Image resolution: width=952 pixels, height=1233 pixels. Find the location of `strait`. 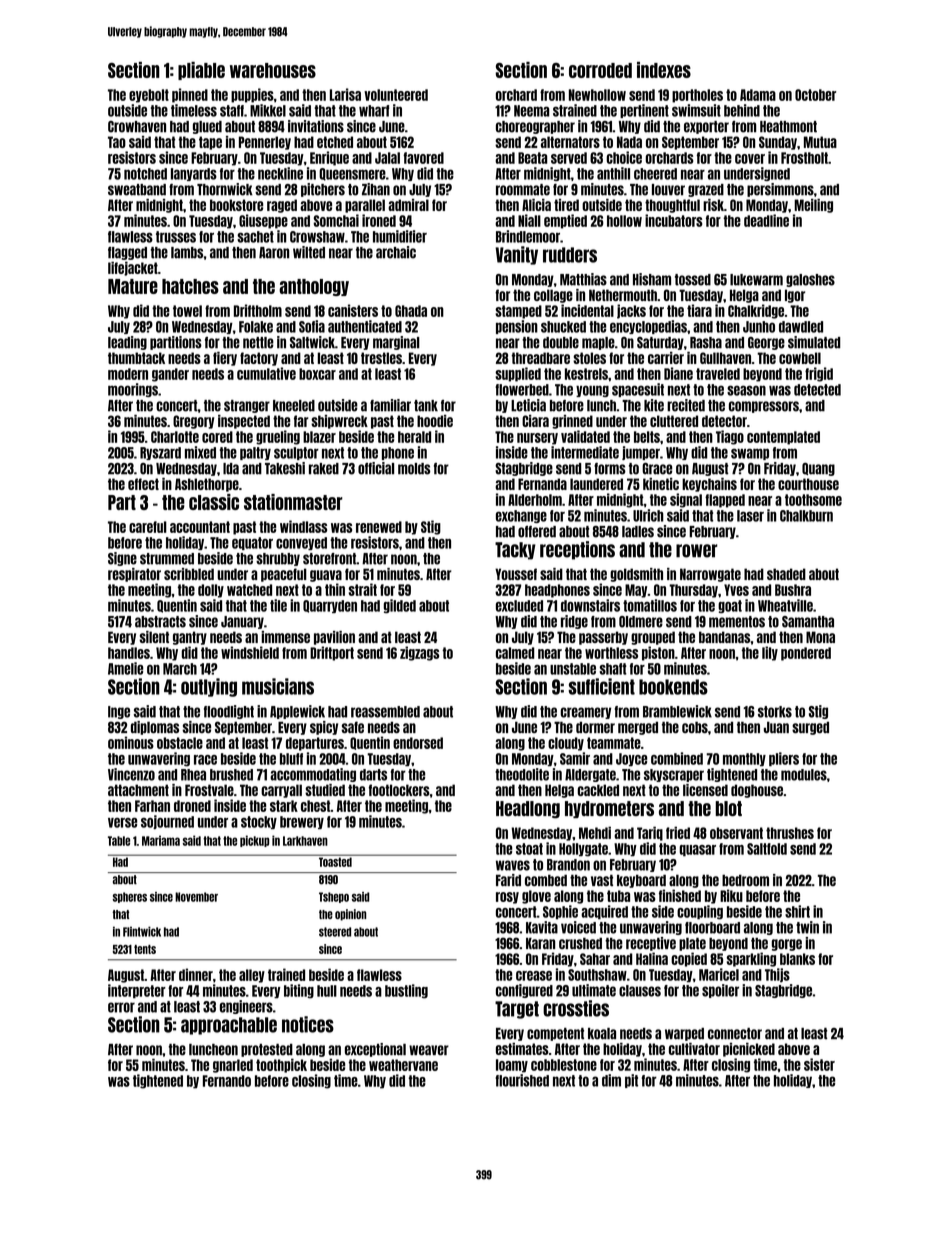

strait is located at coordinates (363, 589).
